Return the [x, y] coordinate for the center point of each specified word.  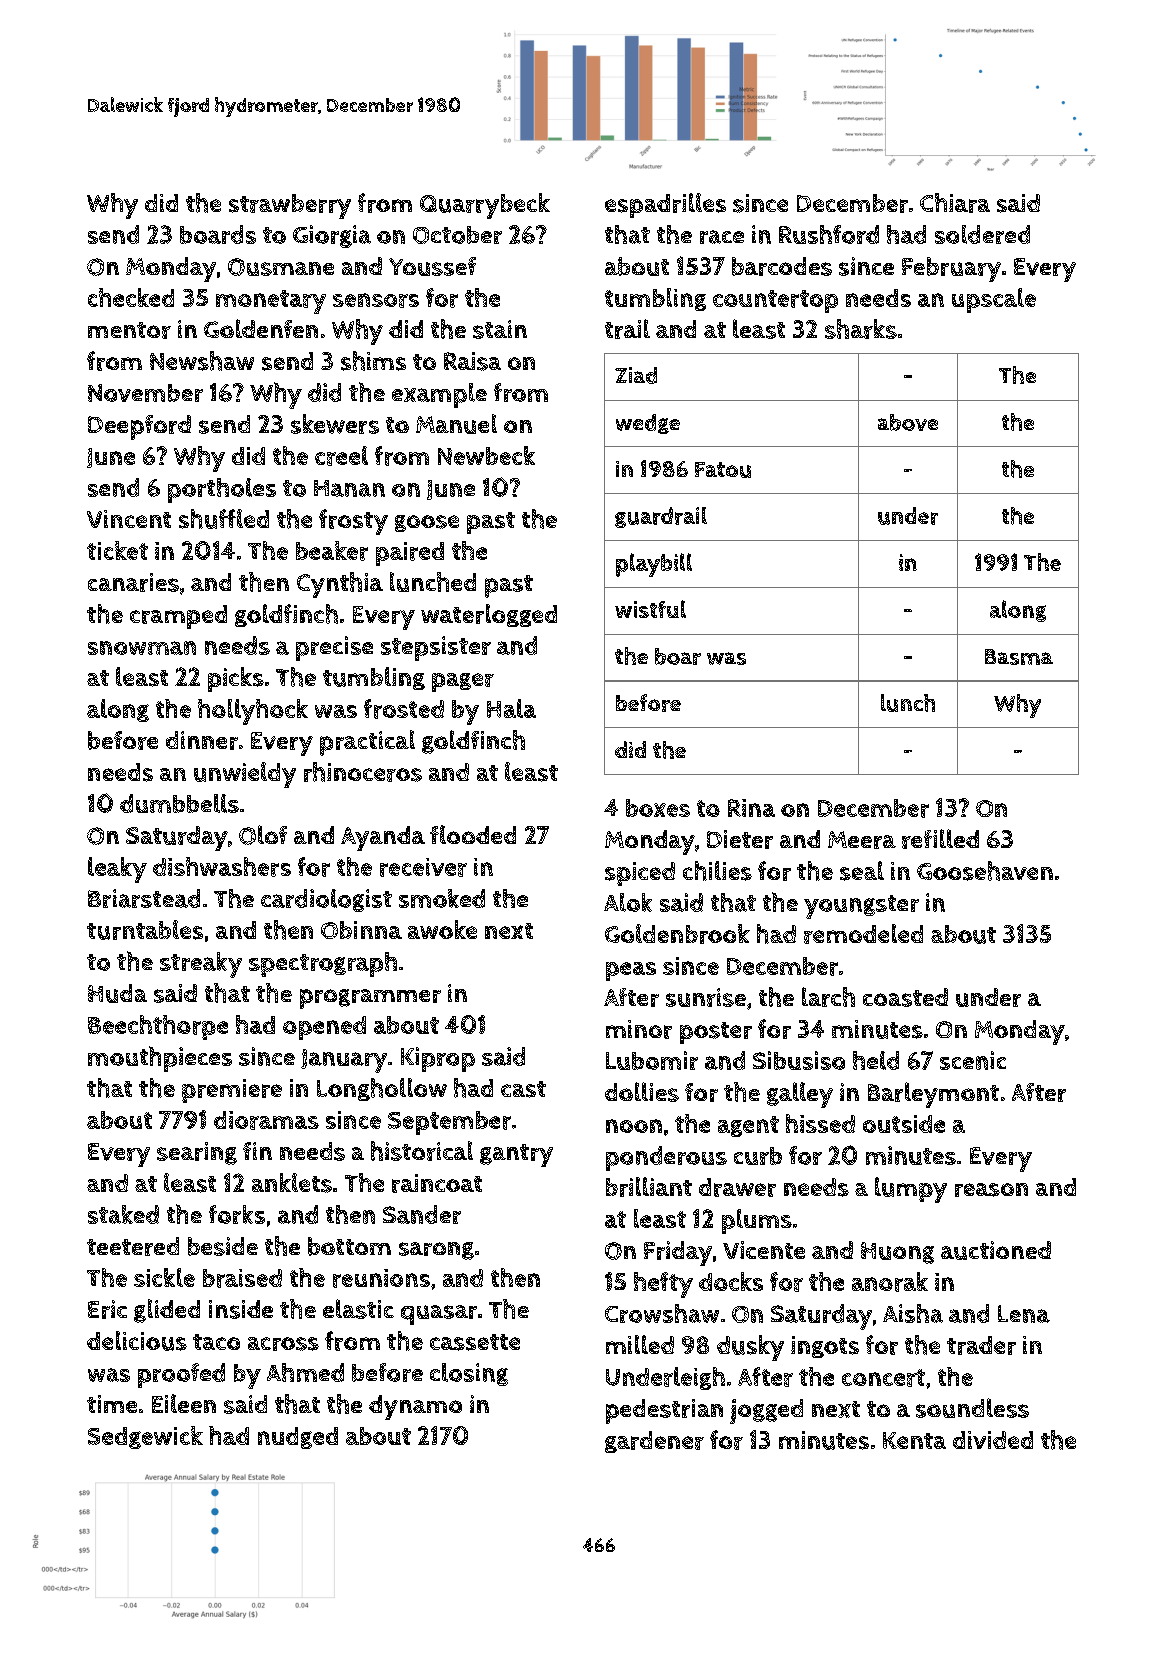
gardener [654, 1442]
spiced [640, 874]
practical [367, 743]
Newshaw [202, 361]
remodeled [863, 934]
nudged [298, 1438]
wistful [650, 609]
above [908, 422]
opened [324, 1028]
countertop [775, 301]
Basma [1019, 657]
